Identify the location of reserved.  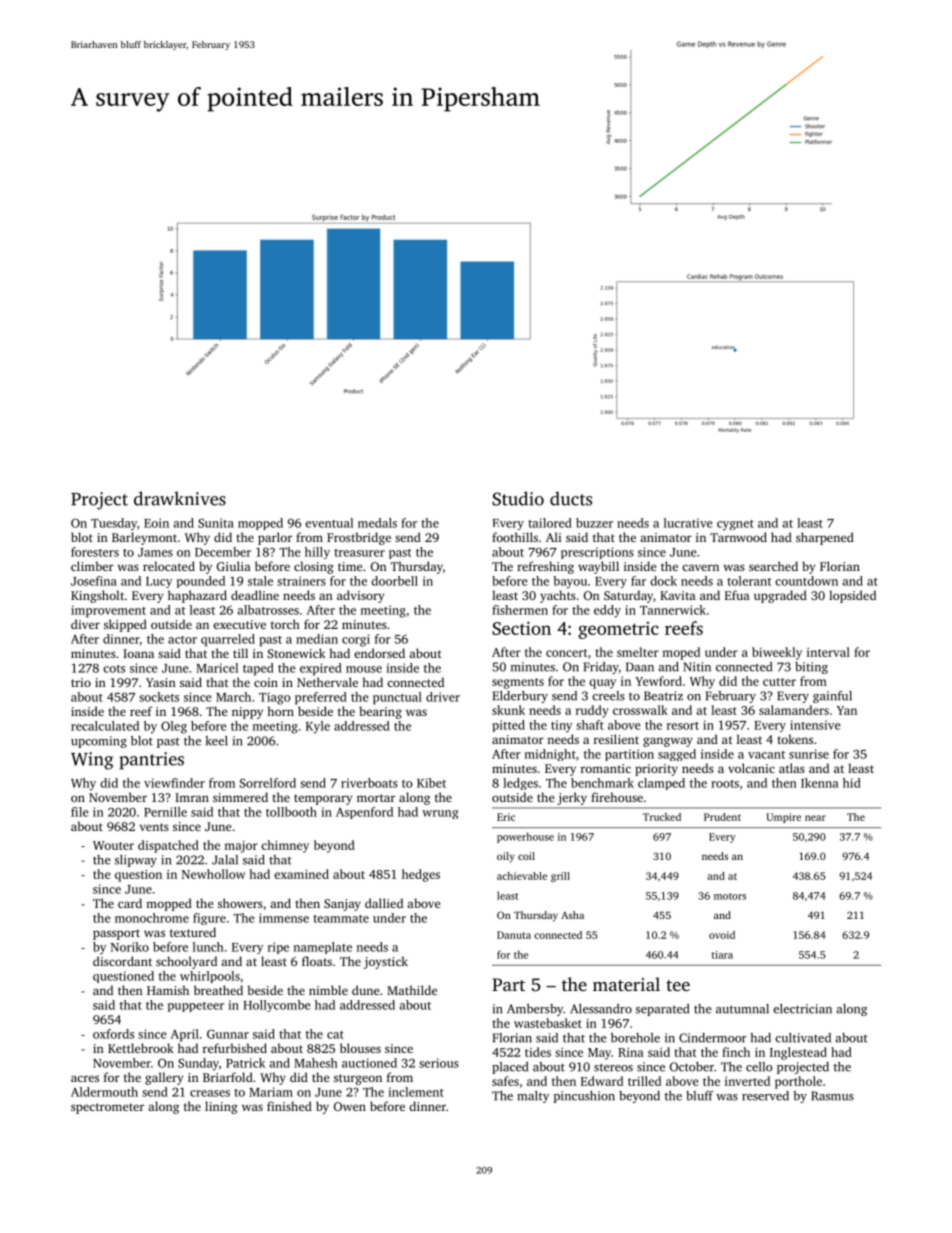
(765, 1096).
